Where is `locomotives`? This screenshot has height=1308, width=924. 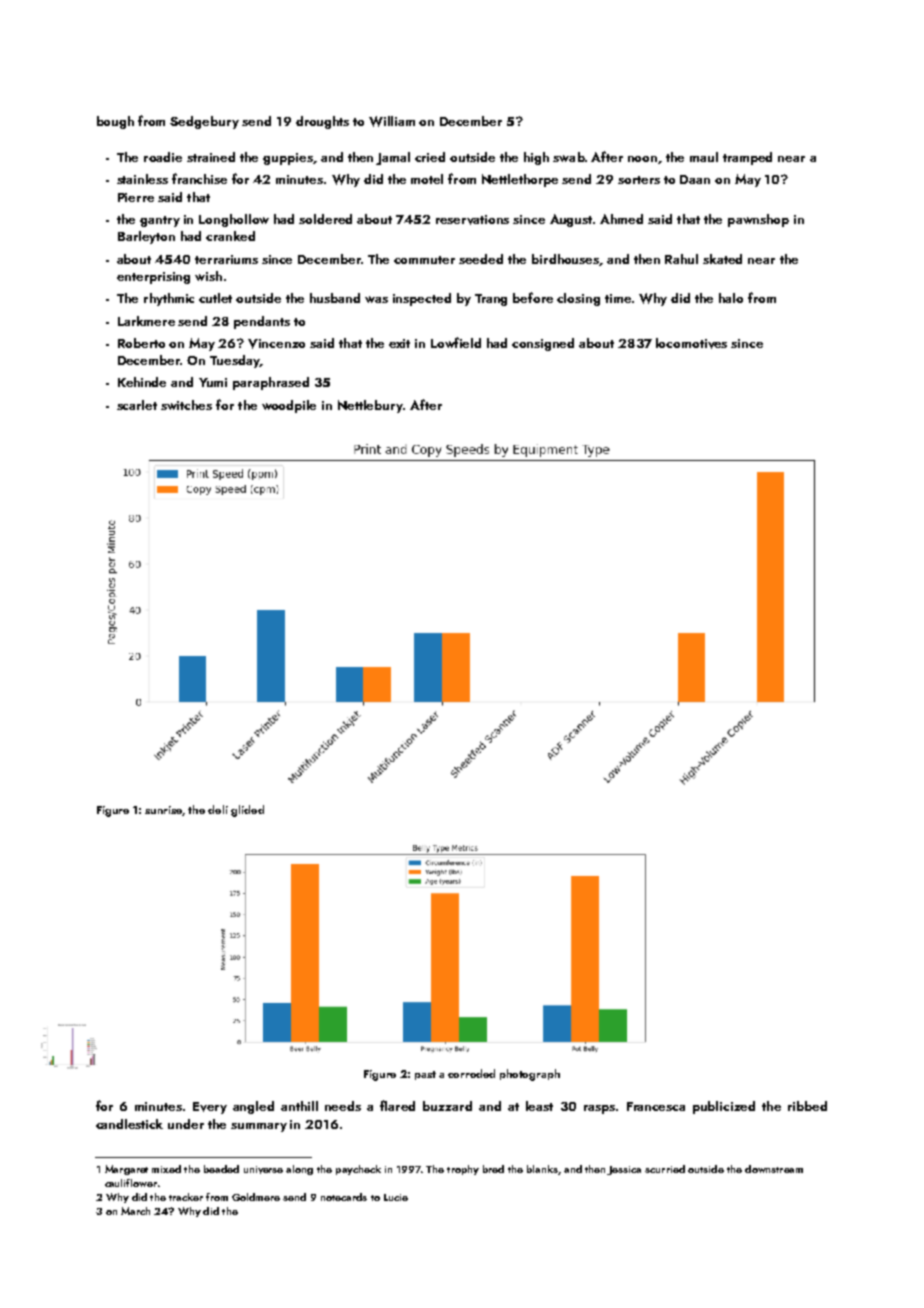 locomotives is located at coordinates (691, 343).
